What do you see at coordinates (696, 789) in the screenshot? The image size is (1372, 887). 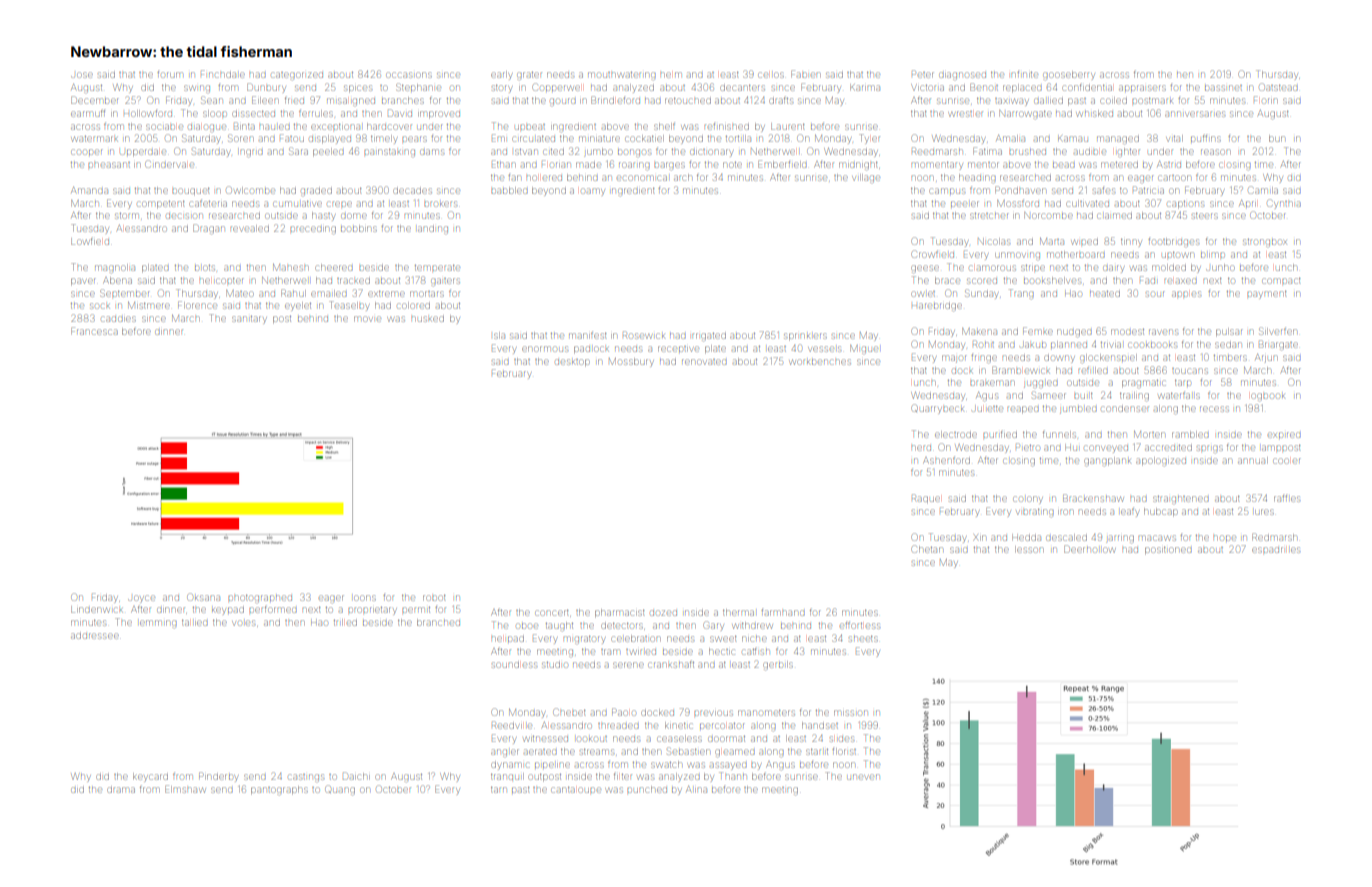 I see `Alina` at bounding box center [696, 789].
